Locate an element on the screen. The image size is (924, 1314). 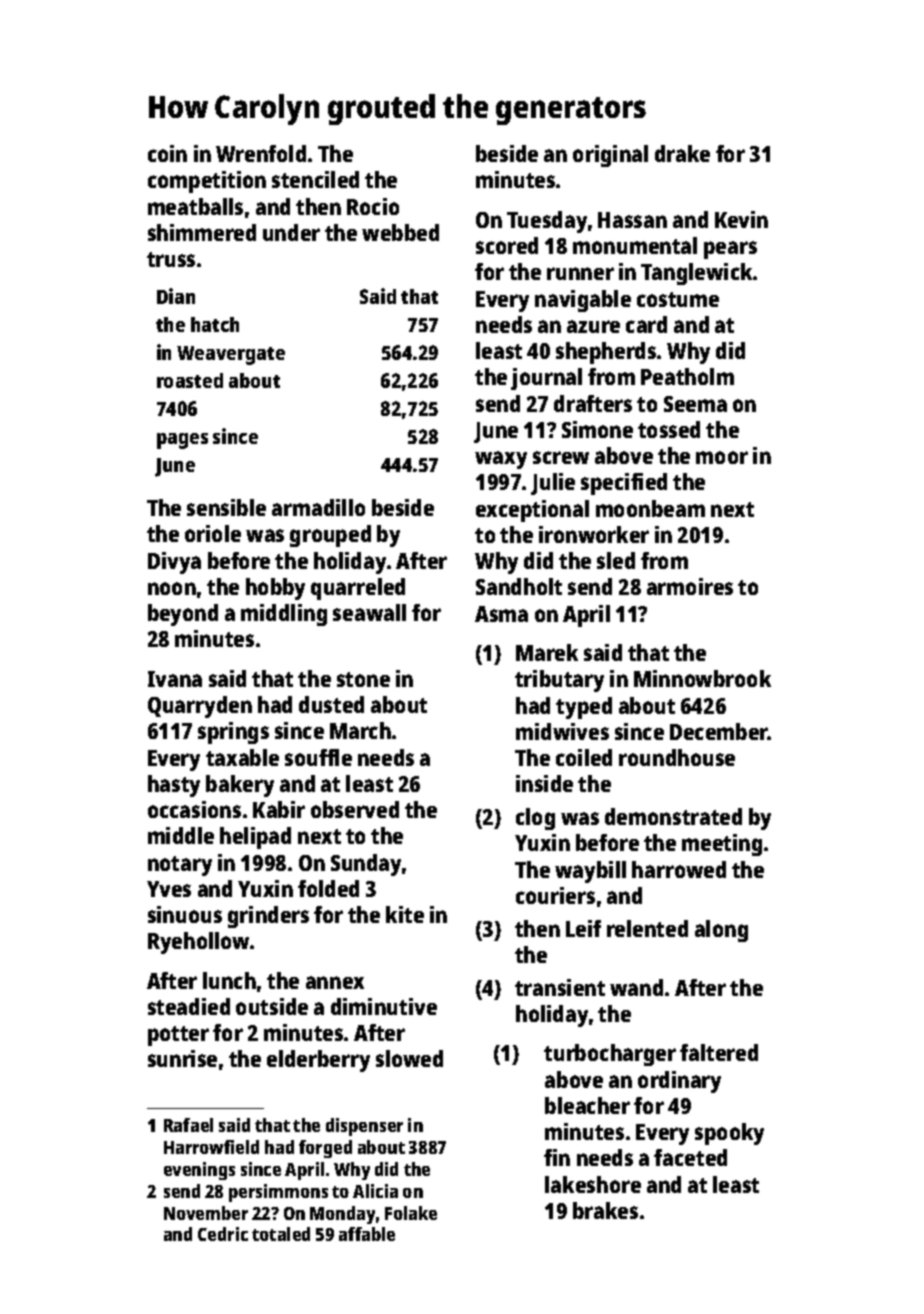
Cedric is located at coordinates (223, 1234).
